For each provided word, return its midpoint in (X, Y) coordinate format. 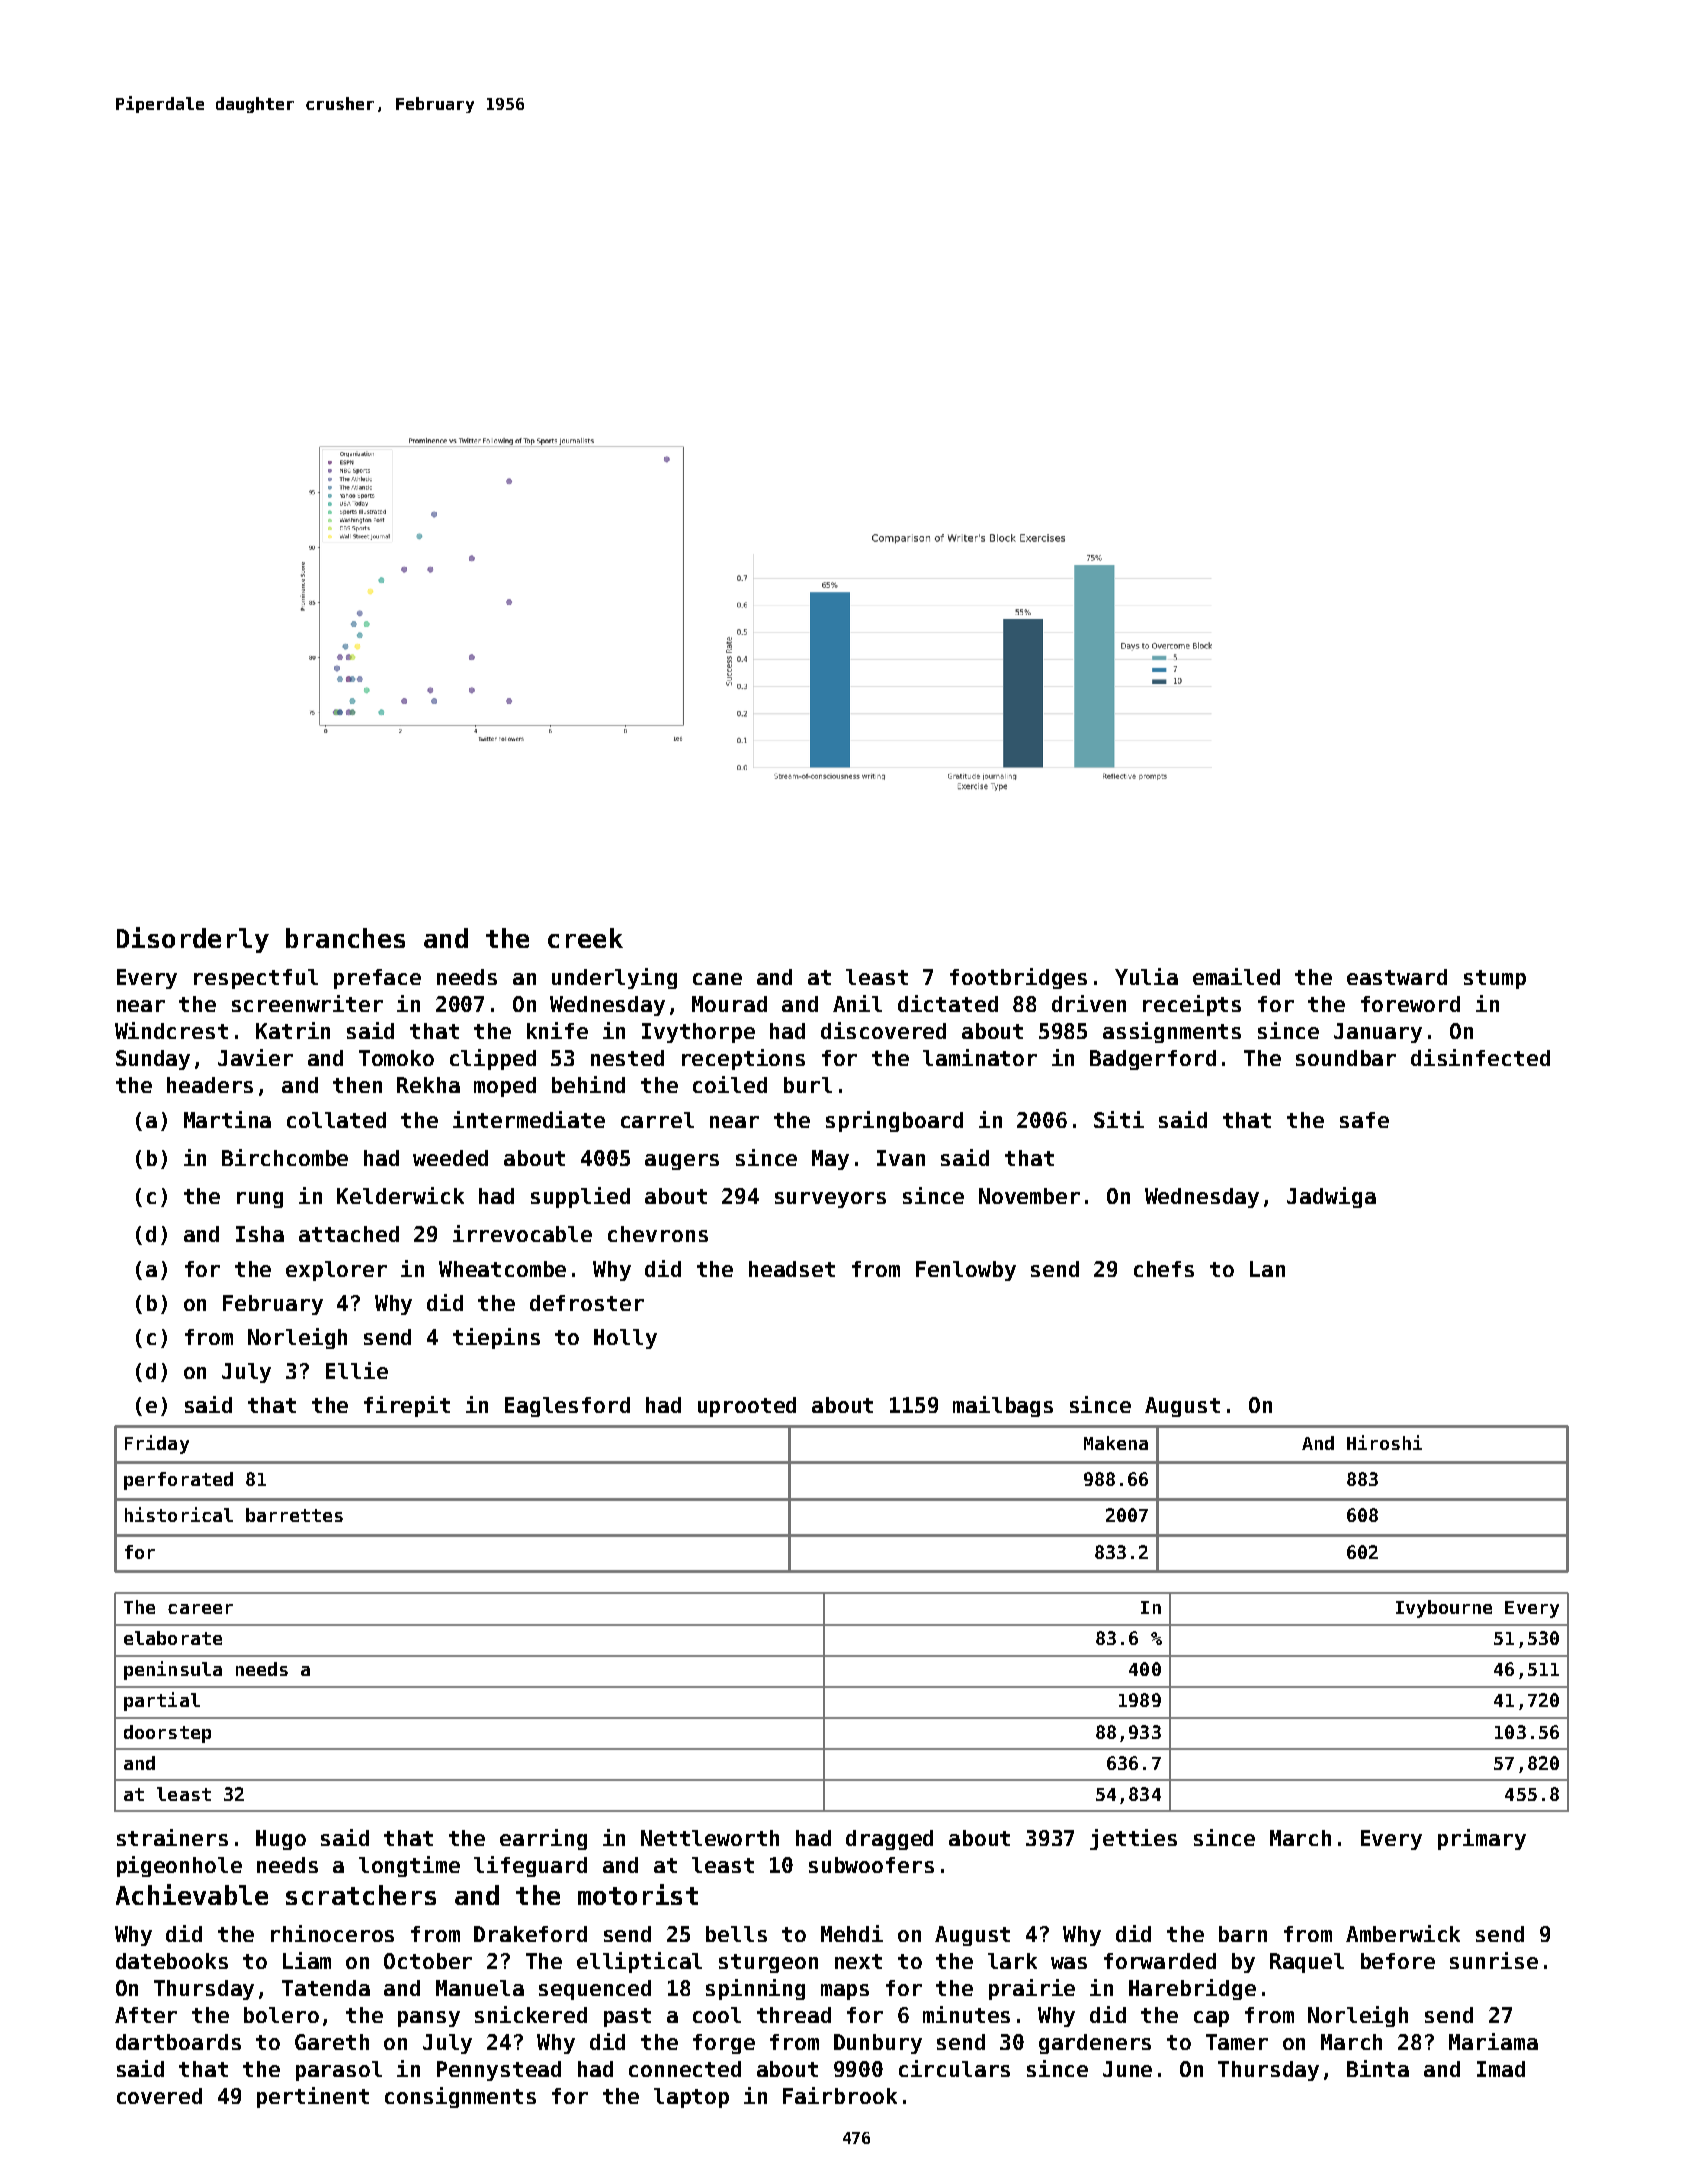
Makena (1116, 1443)
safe (1364, 1120)
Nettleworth (710, 1838)
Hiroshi (1384, 1442)
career (200, 1609)
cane (717, 979)
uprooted (747, 1407)
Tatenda (326, 1988)
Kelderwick (400, 1195)
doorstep (167, 1734)
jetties (1133, 1839)
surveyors (830, 1200)
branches (345, 938)
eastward (1397, 977)
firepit (407, 1406)
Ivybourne (1444, 1609)
